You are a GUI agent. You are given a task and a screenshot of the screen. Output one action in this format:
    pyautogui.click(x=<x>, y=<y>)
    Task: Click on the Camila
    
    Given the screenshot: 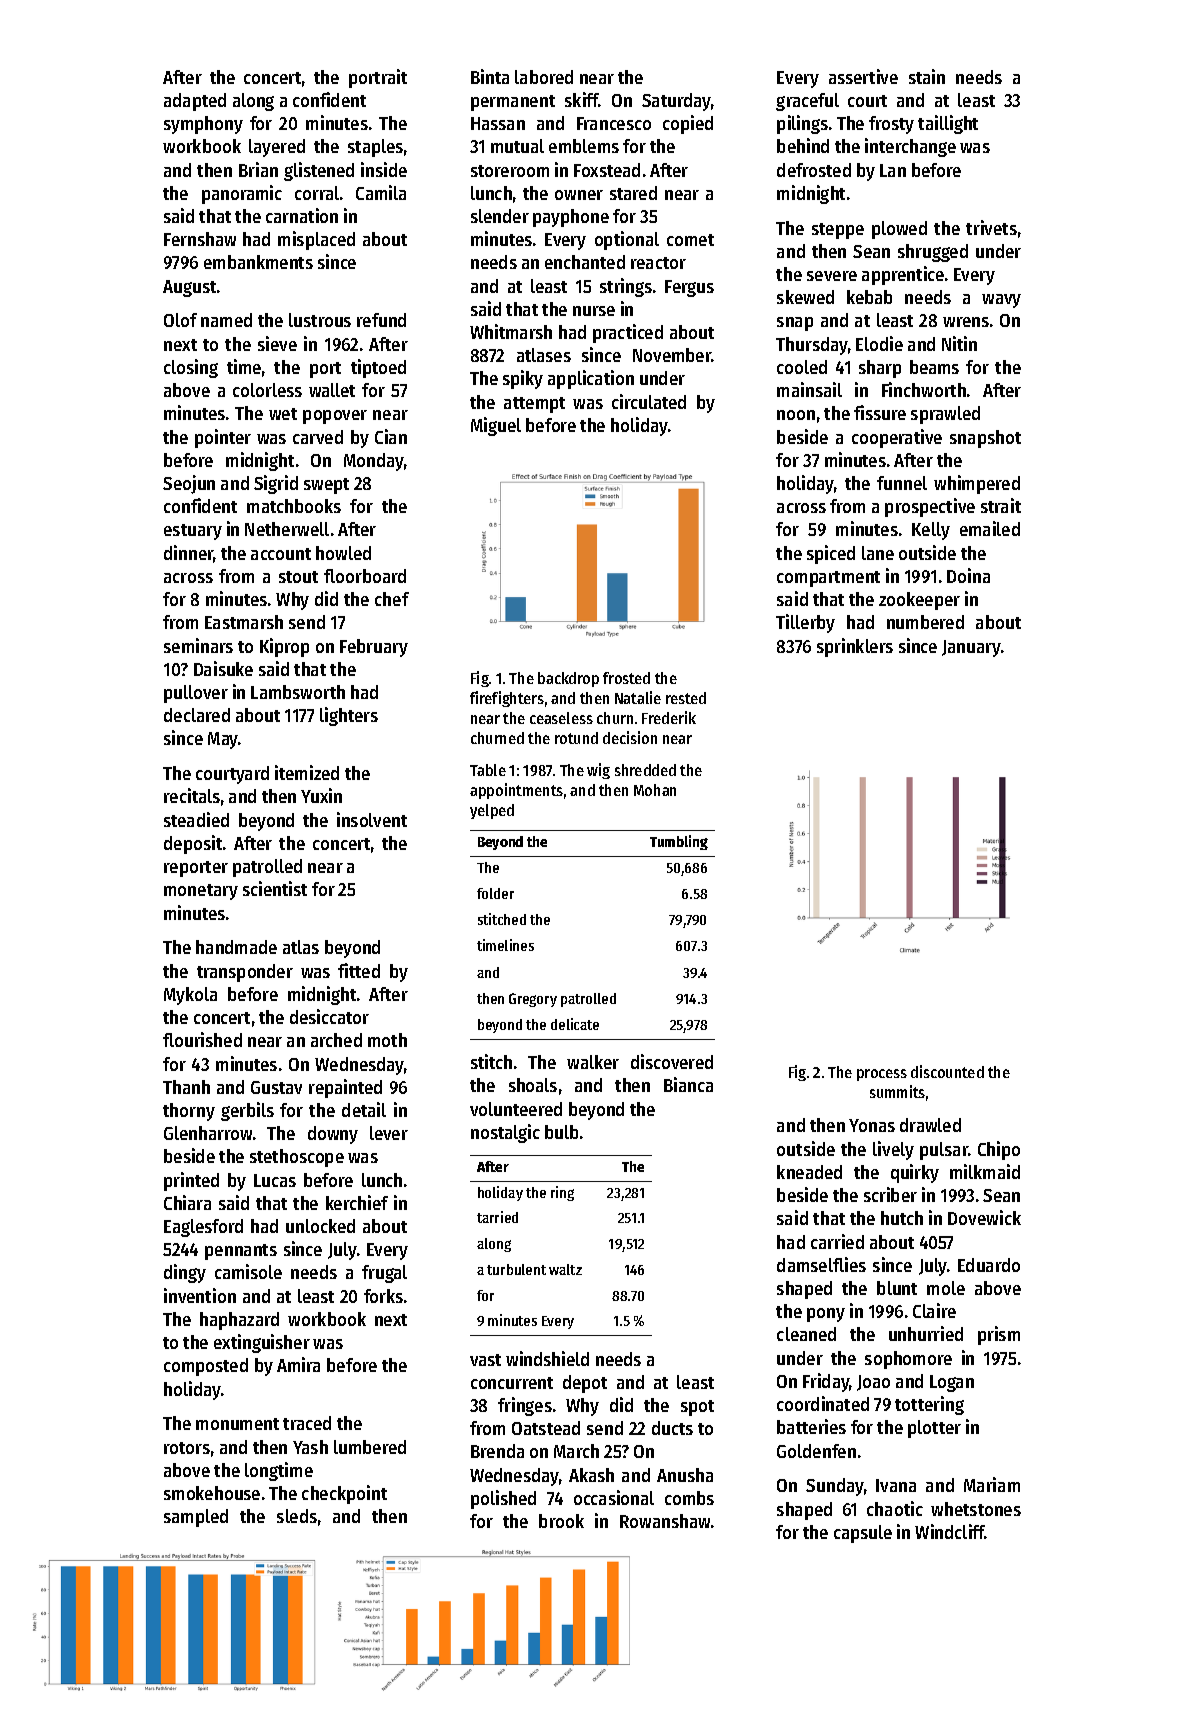 What is the action you would take?
    pyautogui.click(x=381, y=192)
